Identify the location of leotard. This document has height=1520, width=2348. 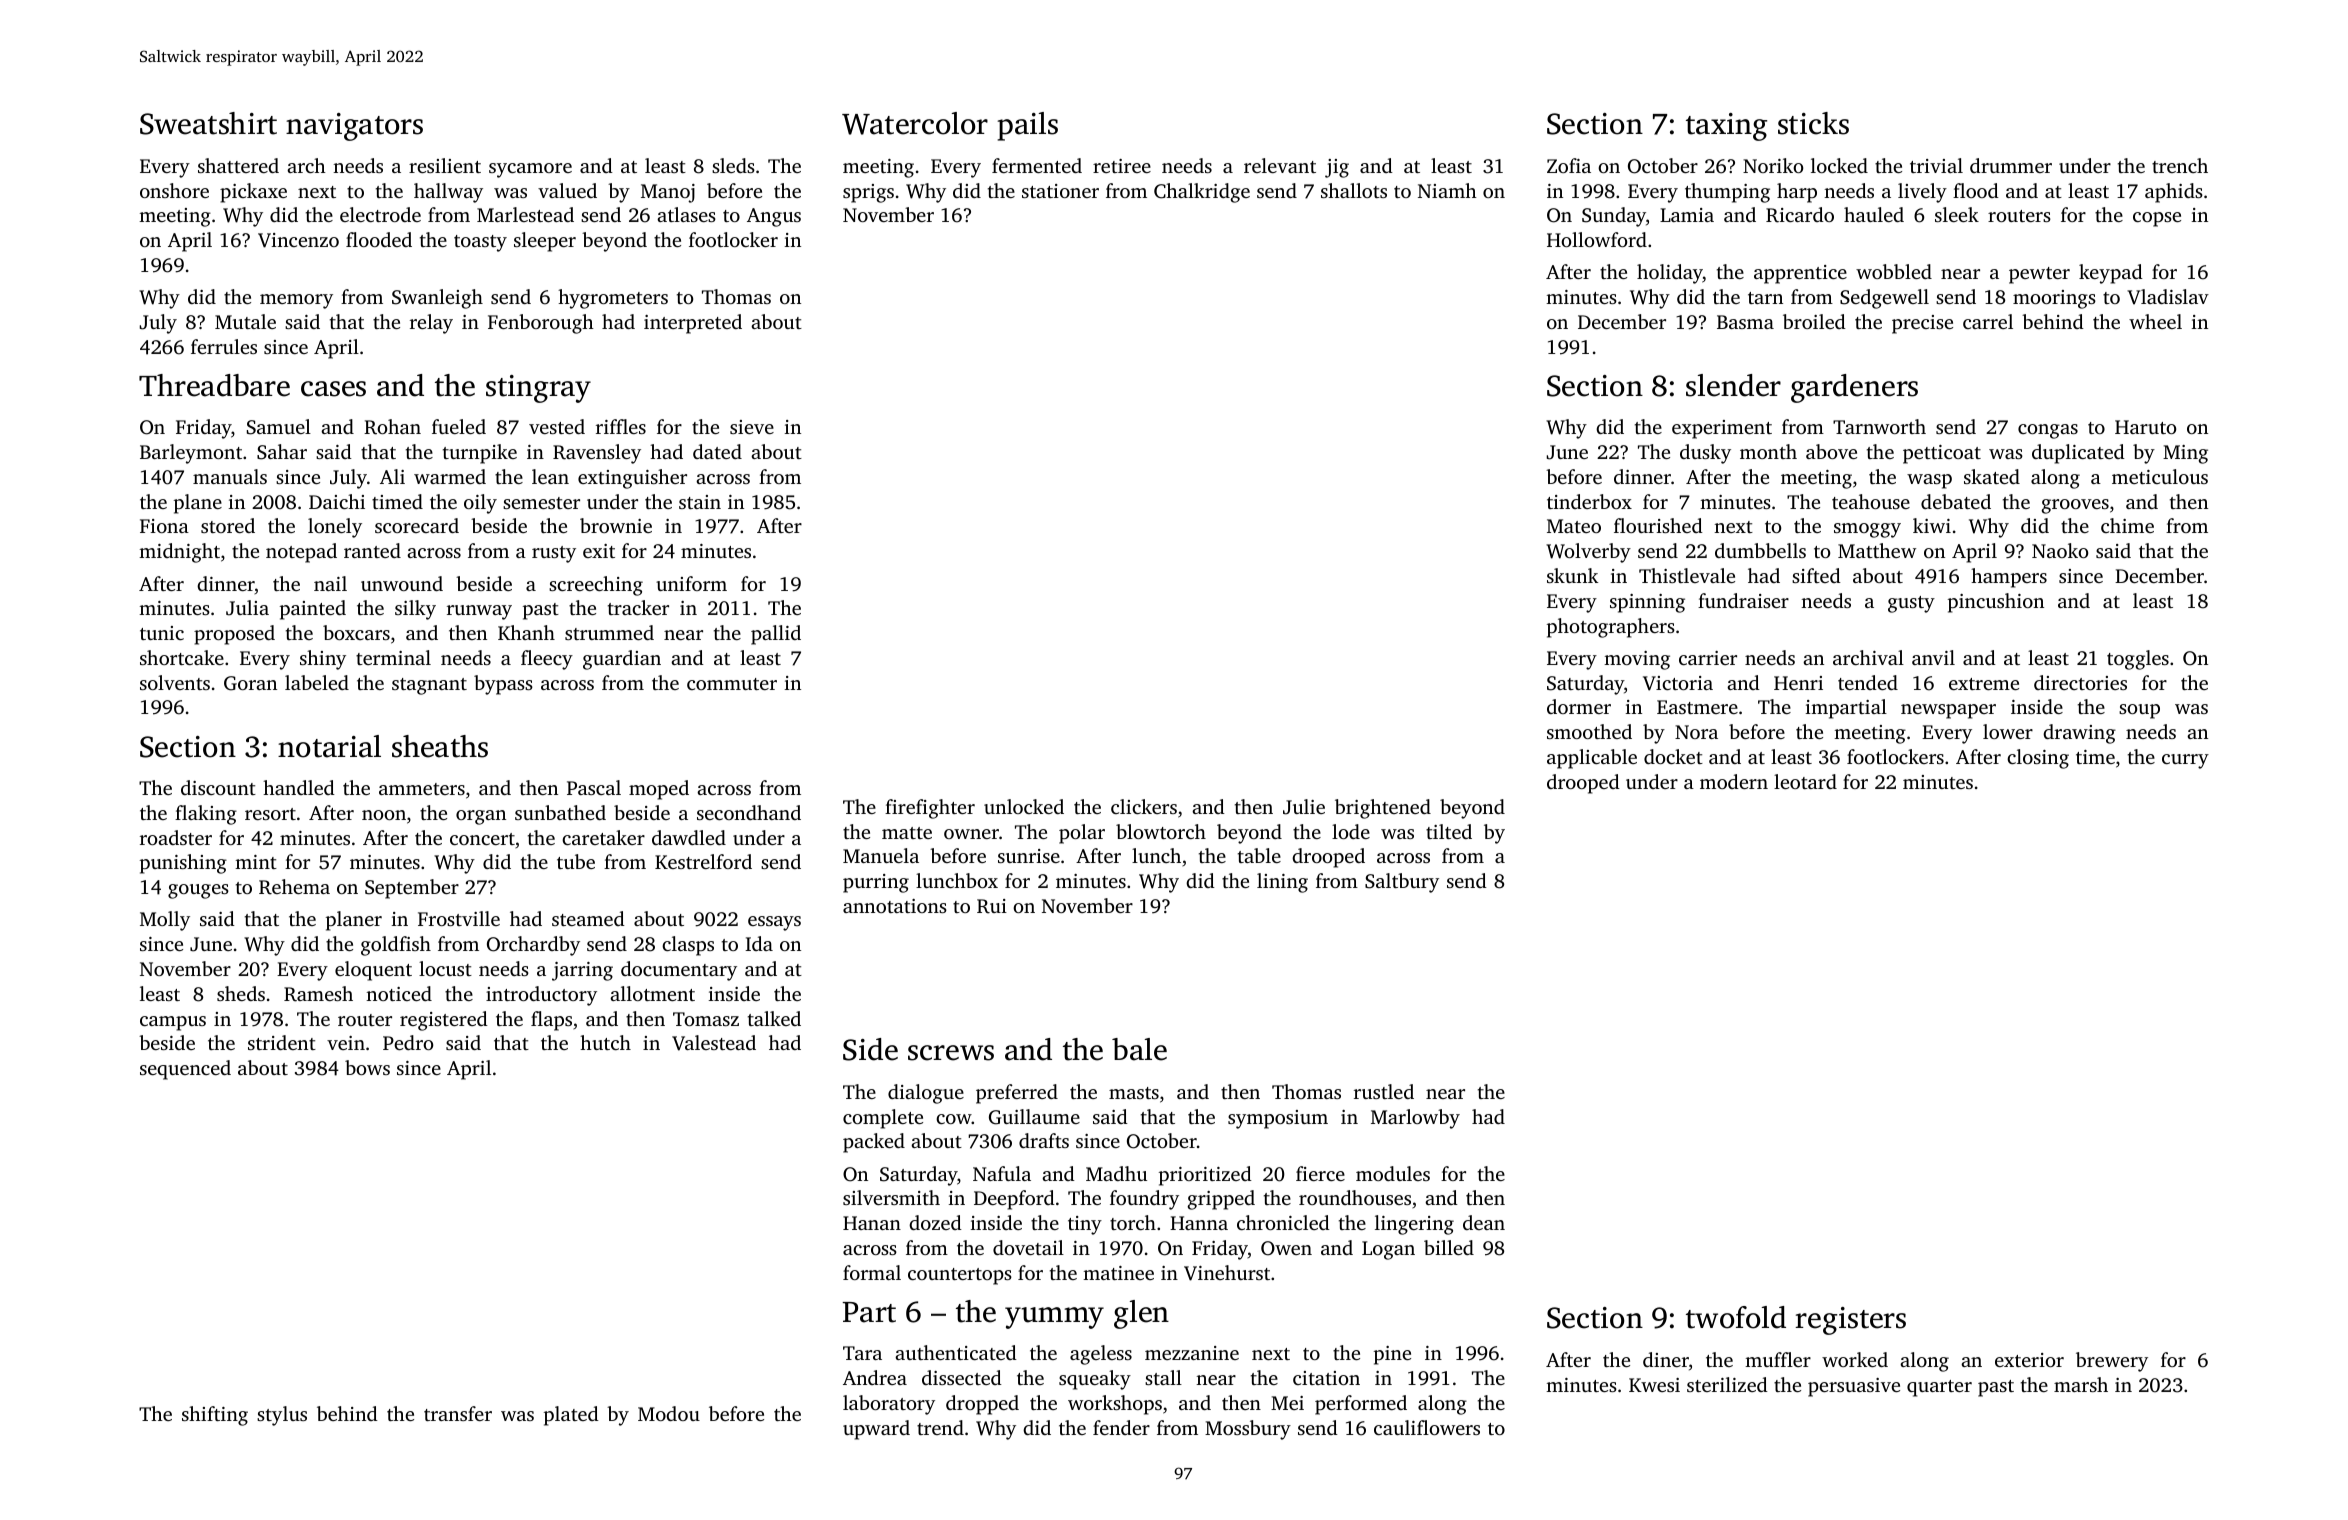
(1805, 781).
